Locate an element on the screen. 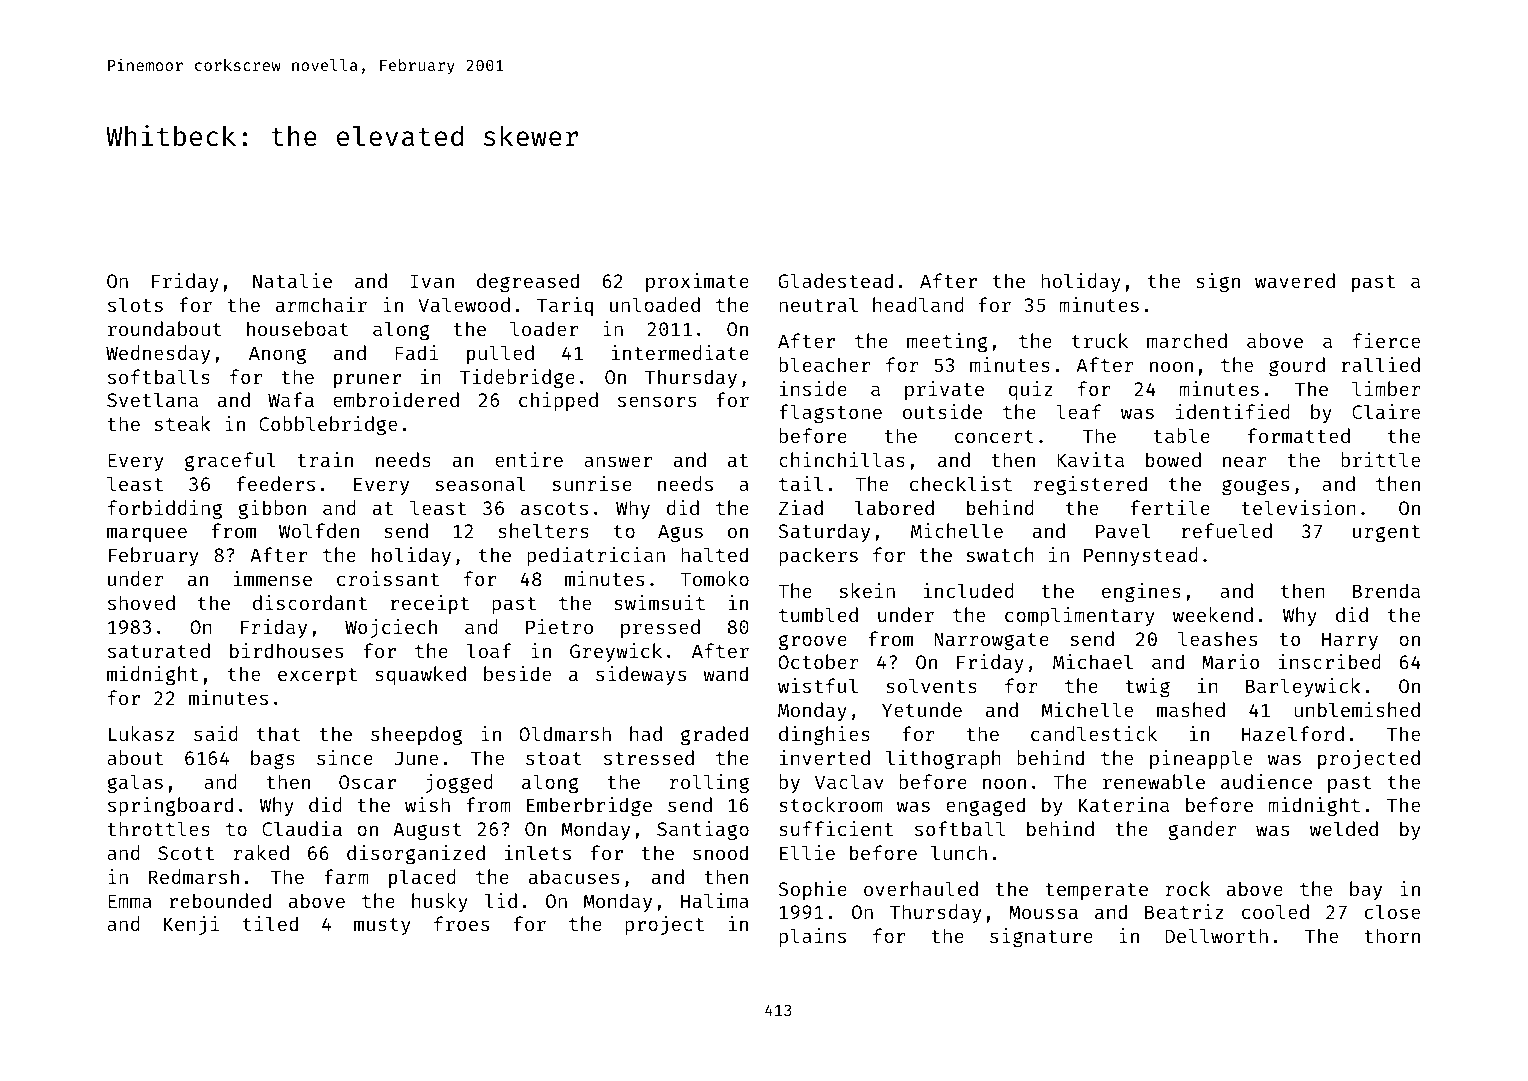 The height and width of the screenshot is (1081, 1528). discordant is located at coordinates (310, 602).
